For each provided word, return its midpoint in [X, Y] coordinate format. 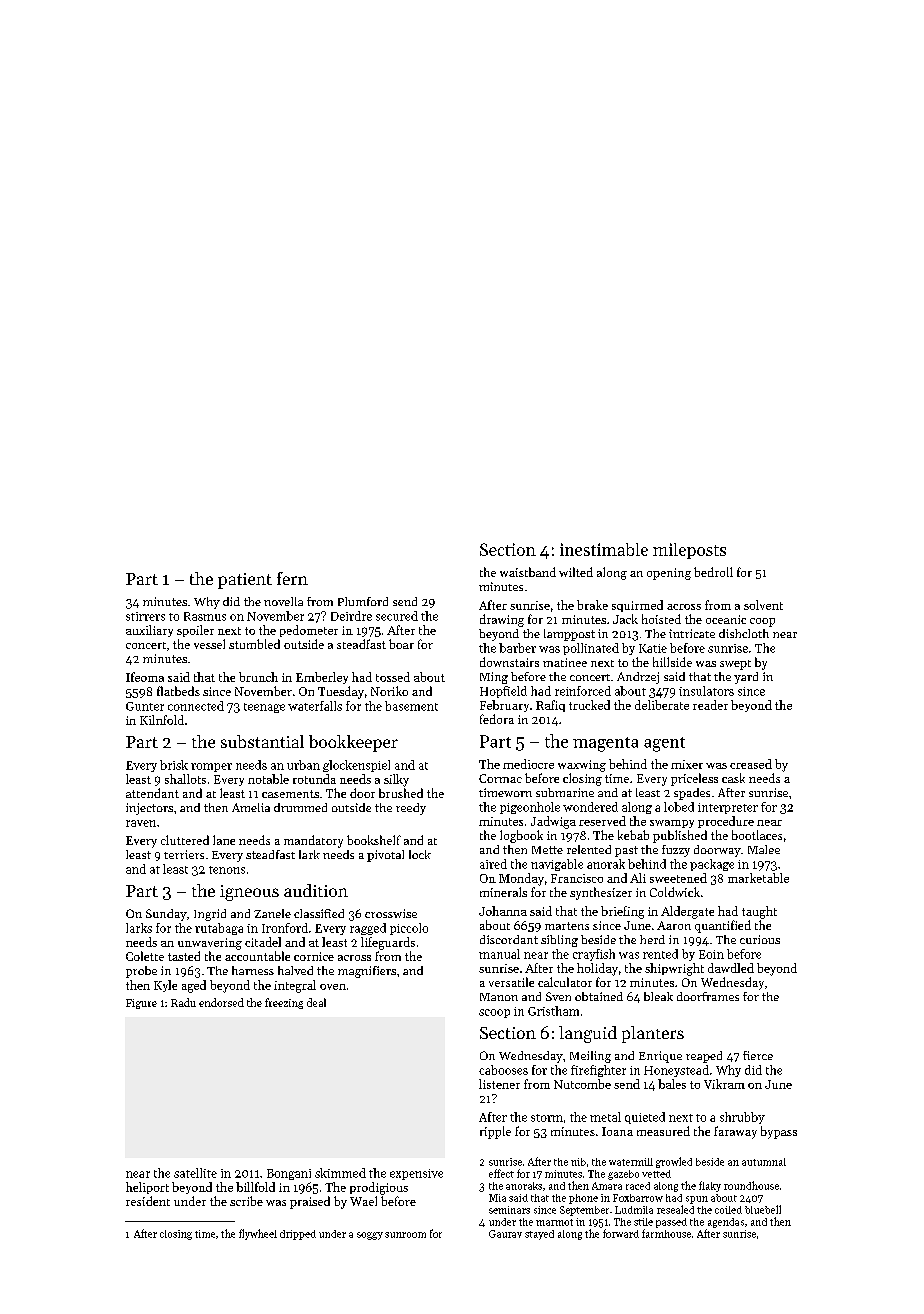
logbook [521, 836]
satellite [195, 1173]
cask [733, 778]
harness [253, 970]
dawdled [731, 968]
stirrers [145, 616]
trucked [589, 705]
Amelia [251, 807]
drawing [502, 620]
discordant [509, 939]
